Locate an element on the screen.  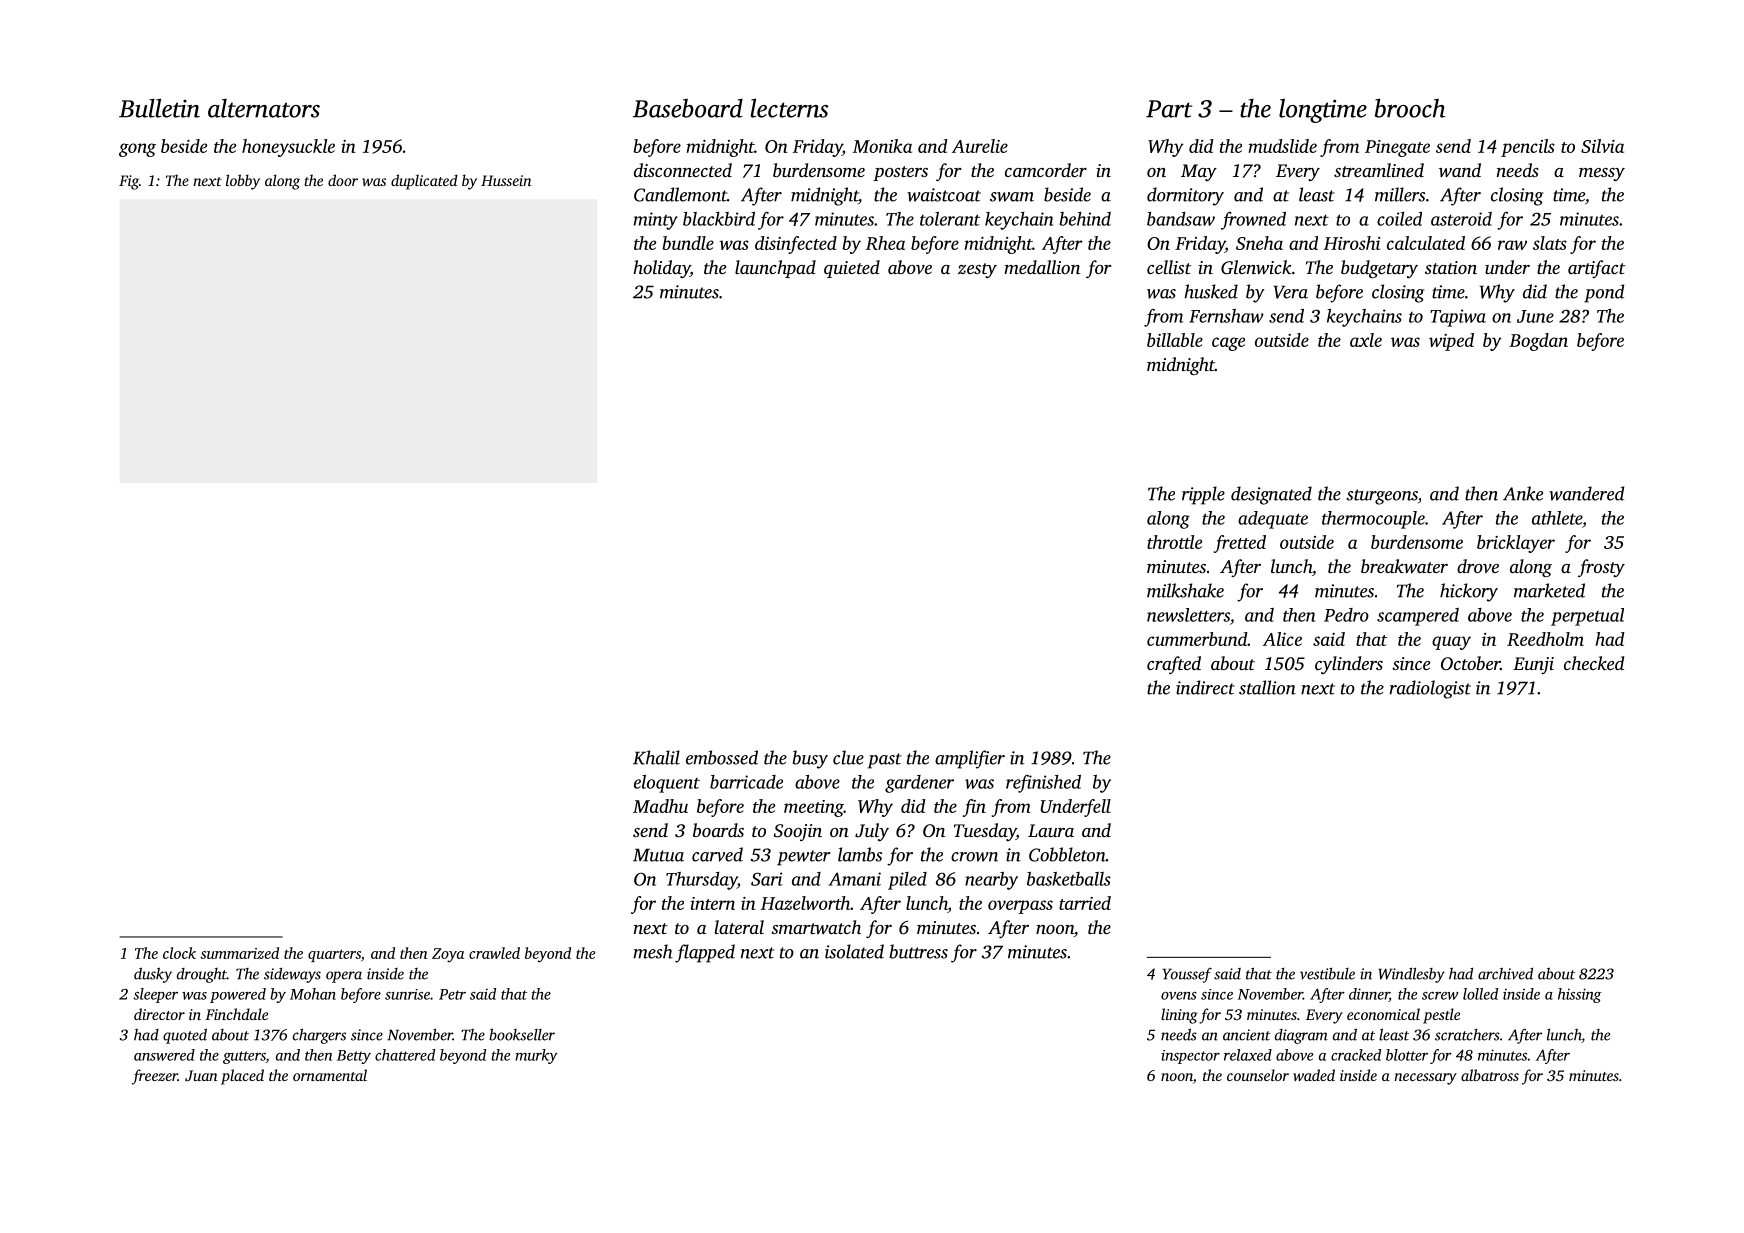
stallion is located at coordinates (1267, 687).
